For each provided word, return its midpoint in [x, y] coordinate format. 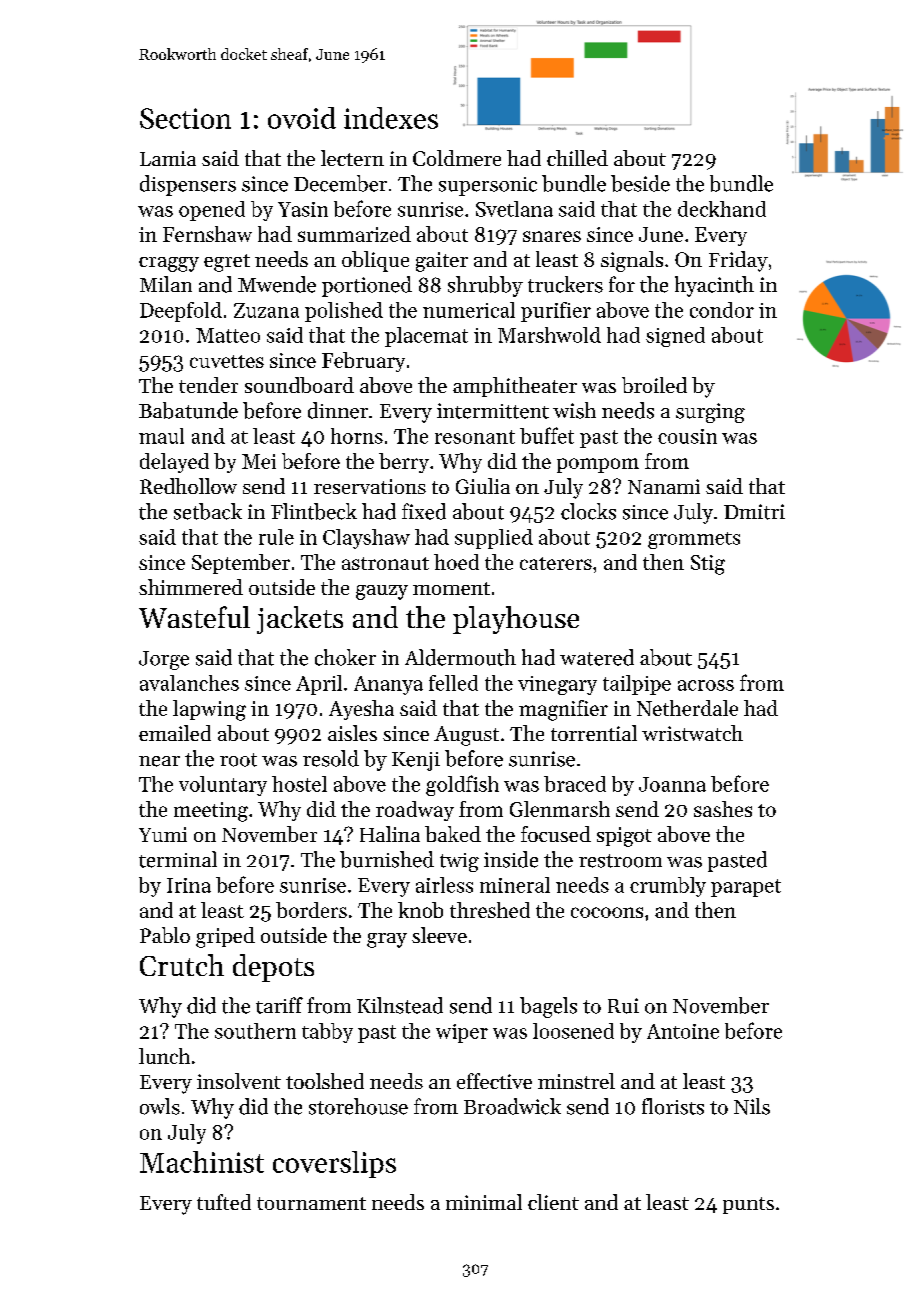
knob [420, 910]
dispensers [188, 185]
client [553, 1202]
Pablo [165, 935]
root [238, 760]
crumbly [668, 887]
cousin [687, 436]
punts [748, 1205]
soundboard [299, 385]
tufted [224, 1202]
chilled [577, 158]
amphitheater [515, 387]
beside [640, 183]
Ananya [388, 685]
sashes [723, 809]
